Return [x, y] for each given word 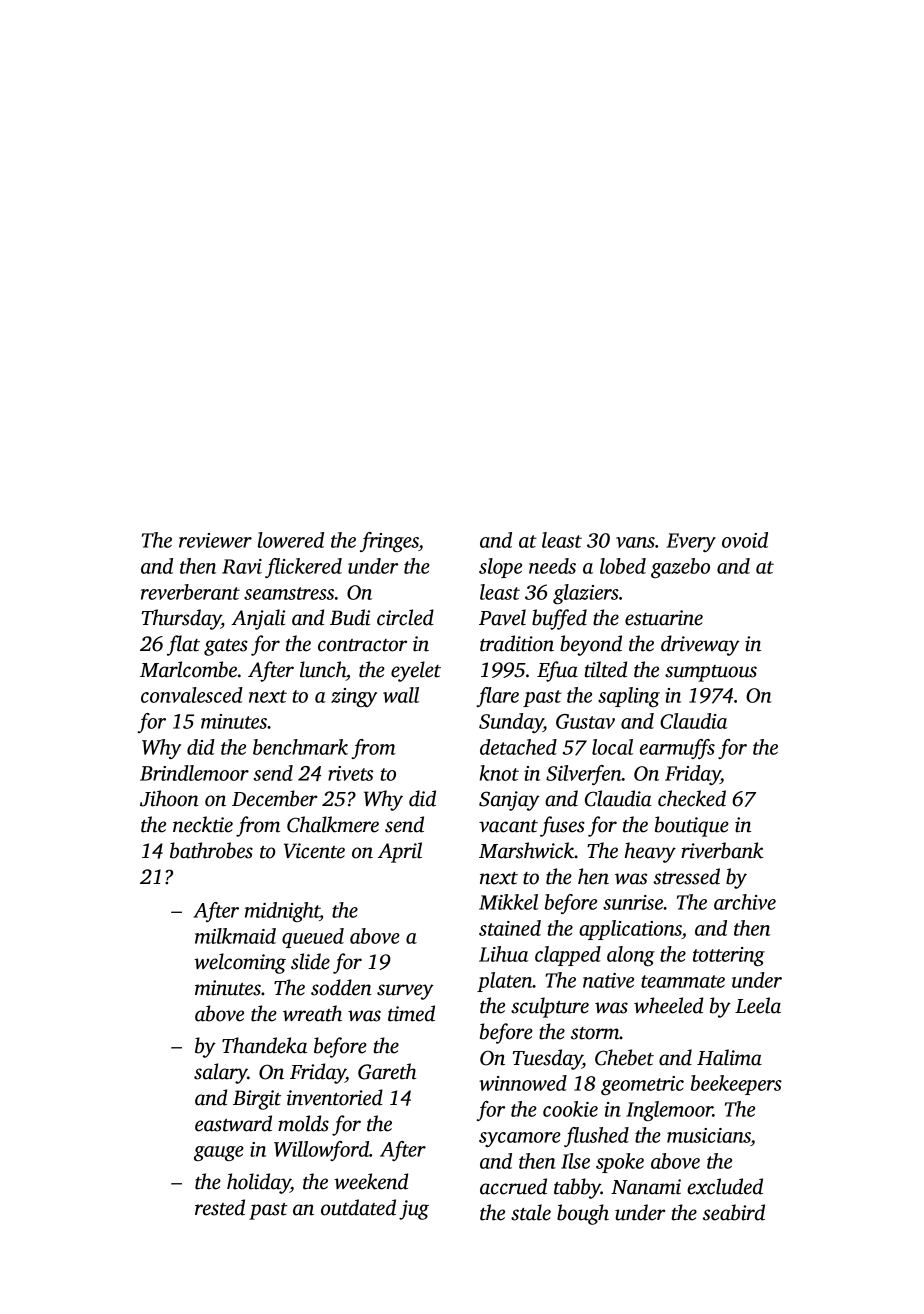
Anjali [258, 619]
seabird [734, 1212]
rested [220, 1207]
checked [692, 798]
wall [401, 695]
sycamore [520, 1139]
